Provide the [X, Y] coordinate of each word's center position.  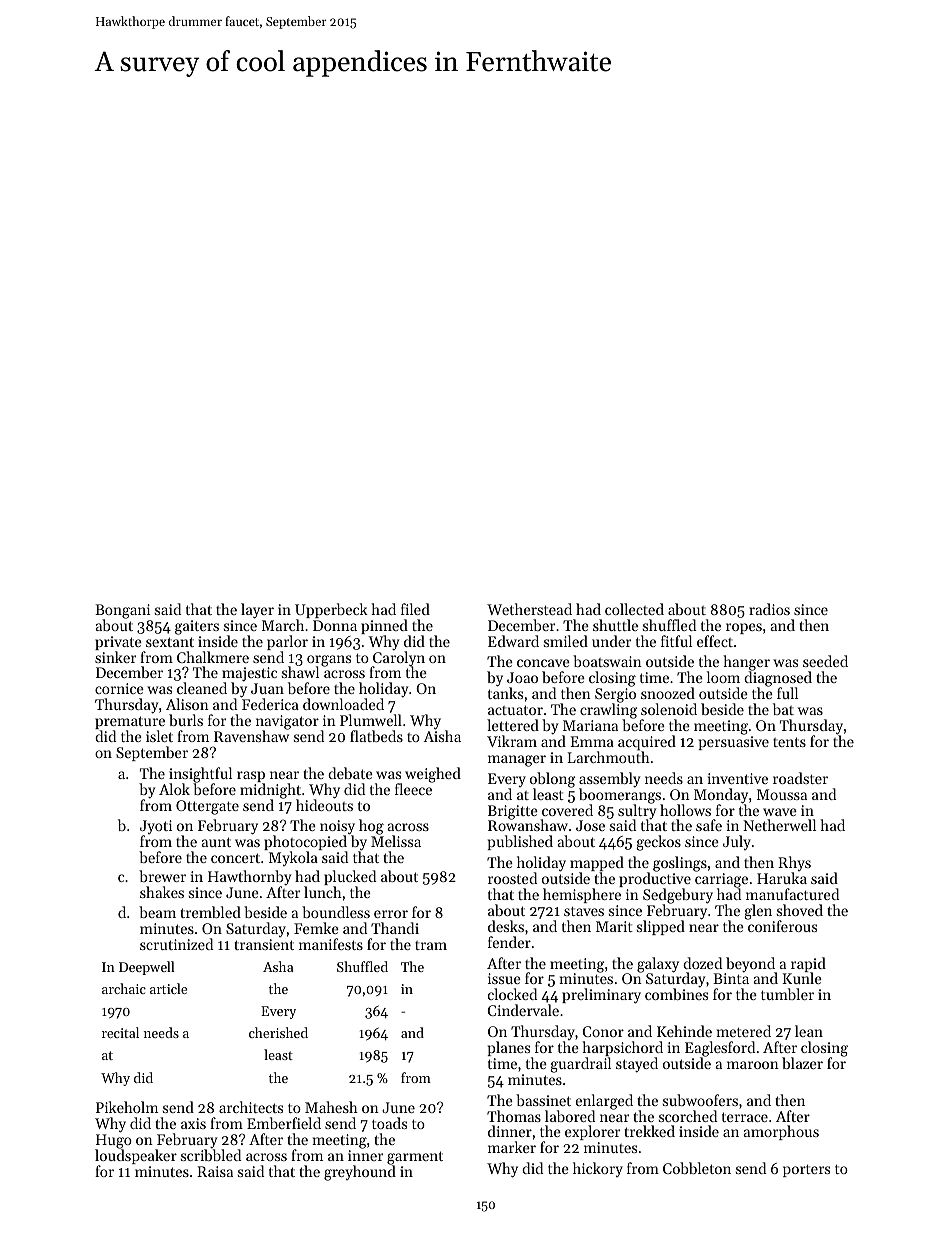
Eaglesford [720, 1049]
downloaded [343, 704]
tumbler [787, 994]
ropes [744, 628]
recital [120, 1032]
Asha [278, 966]
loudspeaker [136, 1156]
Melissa [396, 841]
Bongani [122, 611]
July [737, 842]
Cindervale [523, 1010]
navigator [288, 723]
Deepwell [147, 968]
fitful [676, 641]
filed [415, 609]
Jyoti [156, 827]
